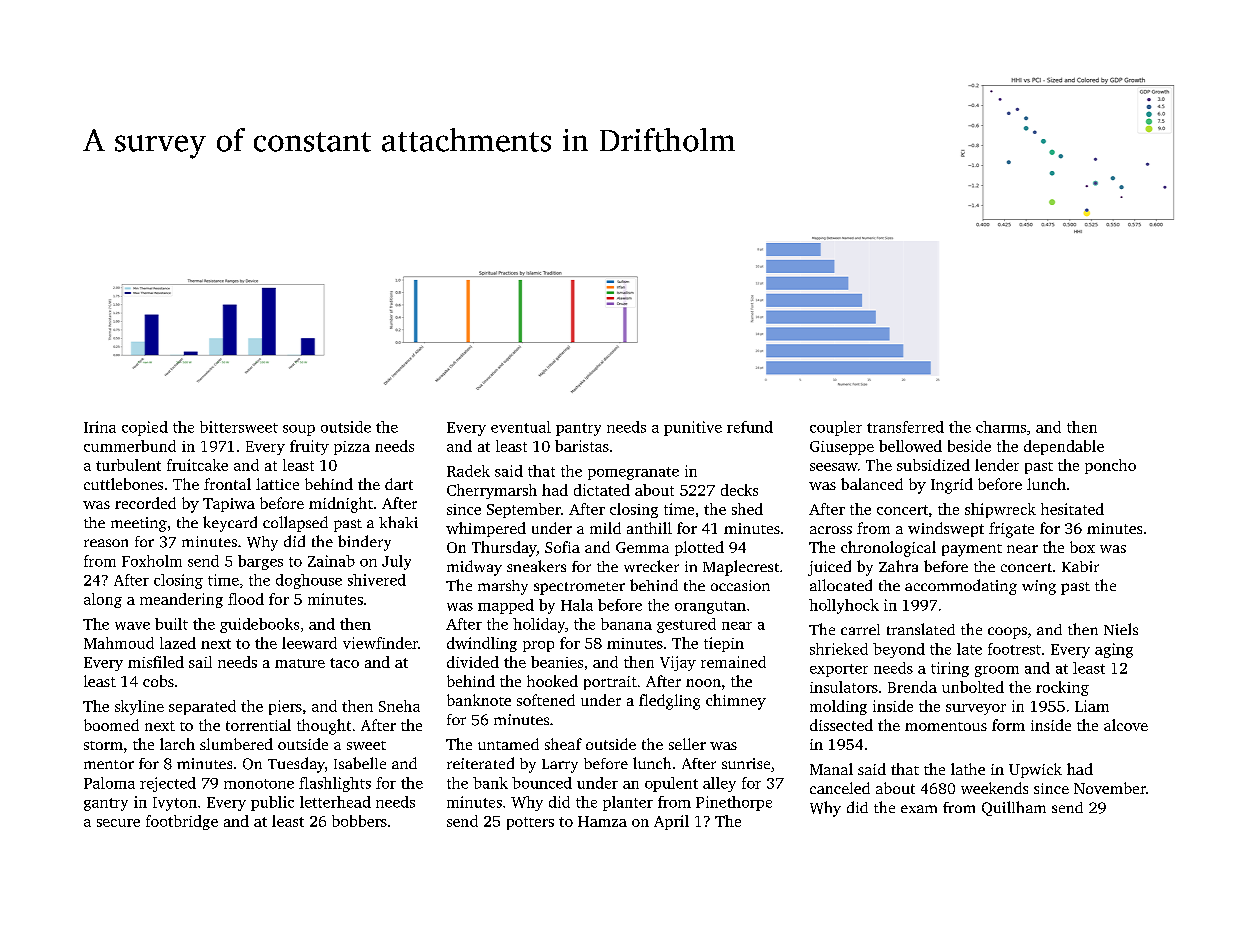  I want to click on rocking, so click(1062, 688).
